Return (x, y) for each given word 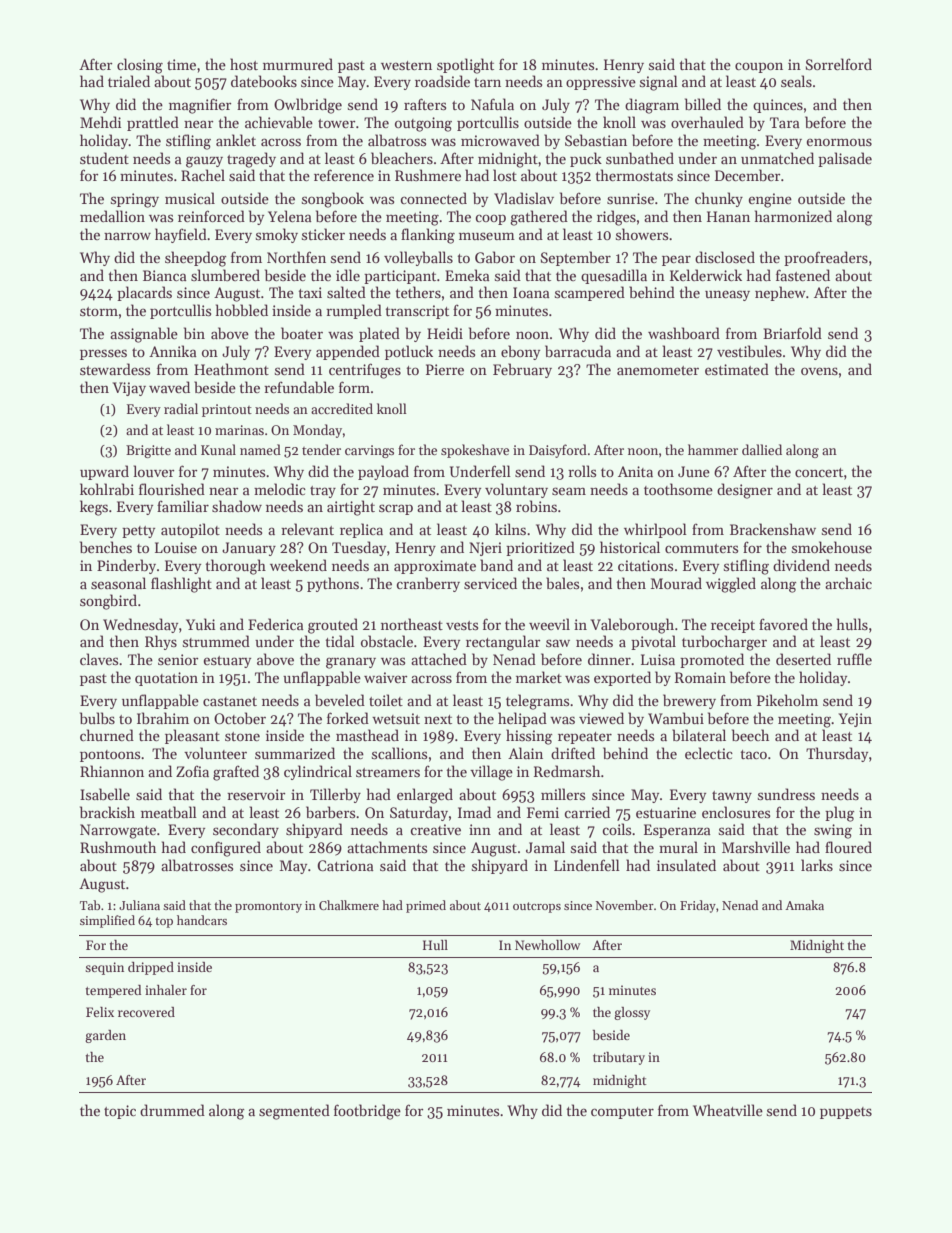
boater (302, 333)
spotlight (465, 66)
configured (226, 849)
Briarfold (792, 333)
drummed (172, 1110)
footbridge (367, 1112)
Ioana (531, 292)
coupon (759, 67)
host (244, 64)
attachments (387, 847)
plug (840, 814)
